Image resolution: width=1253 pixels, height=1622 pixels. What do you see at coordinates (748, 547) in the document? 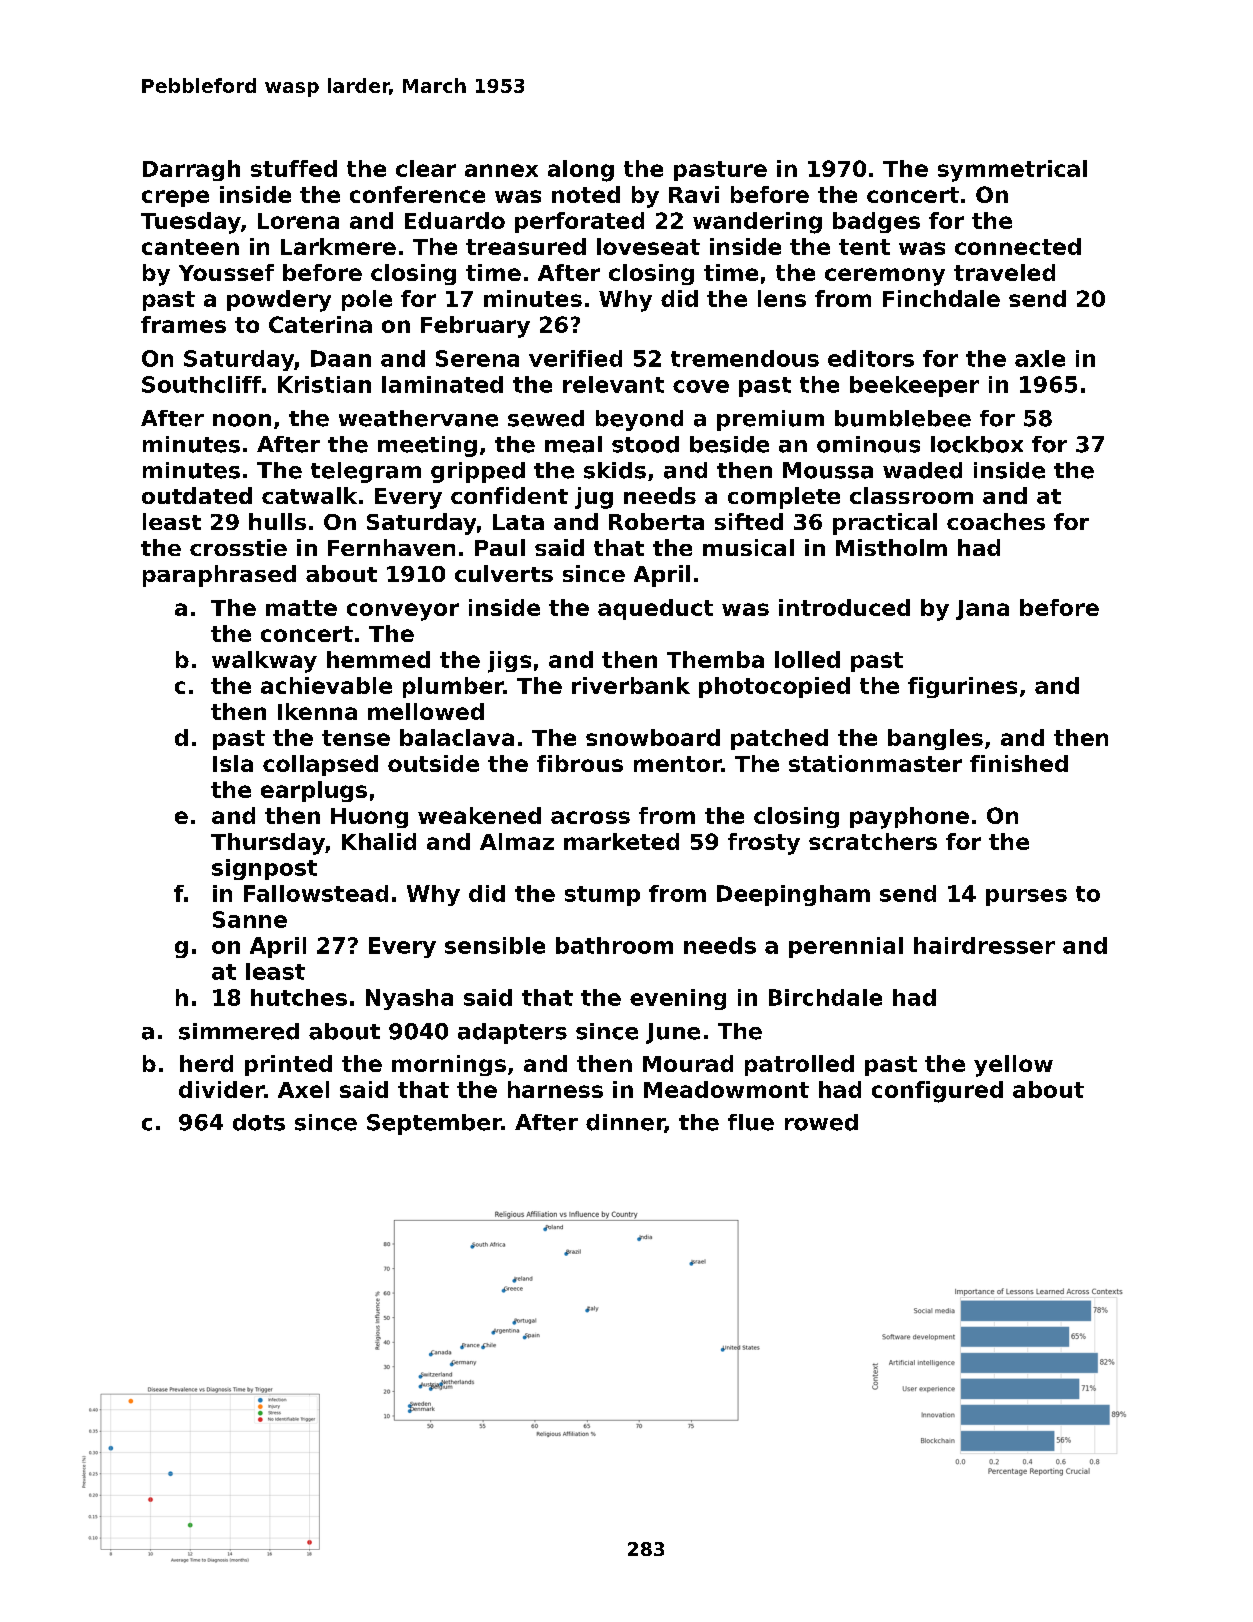
I see `musical` at bounding box center [748, 547].
